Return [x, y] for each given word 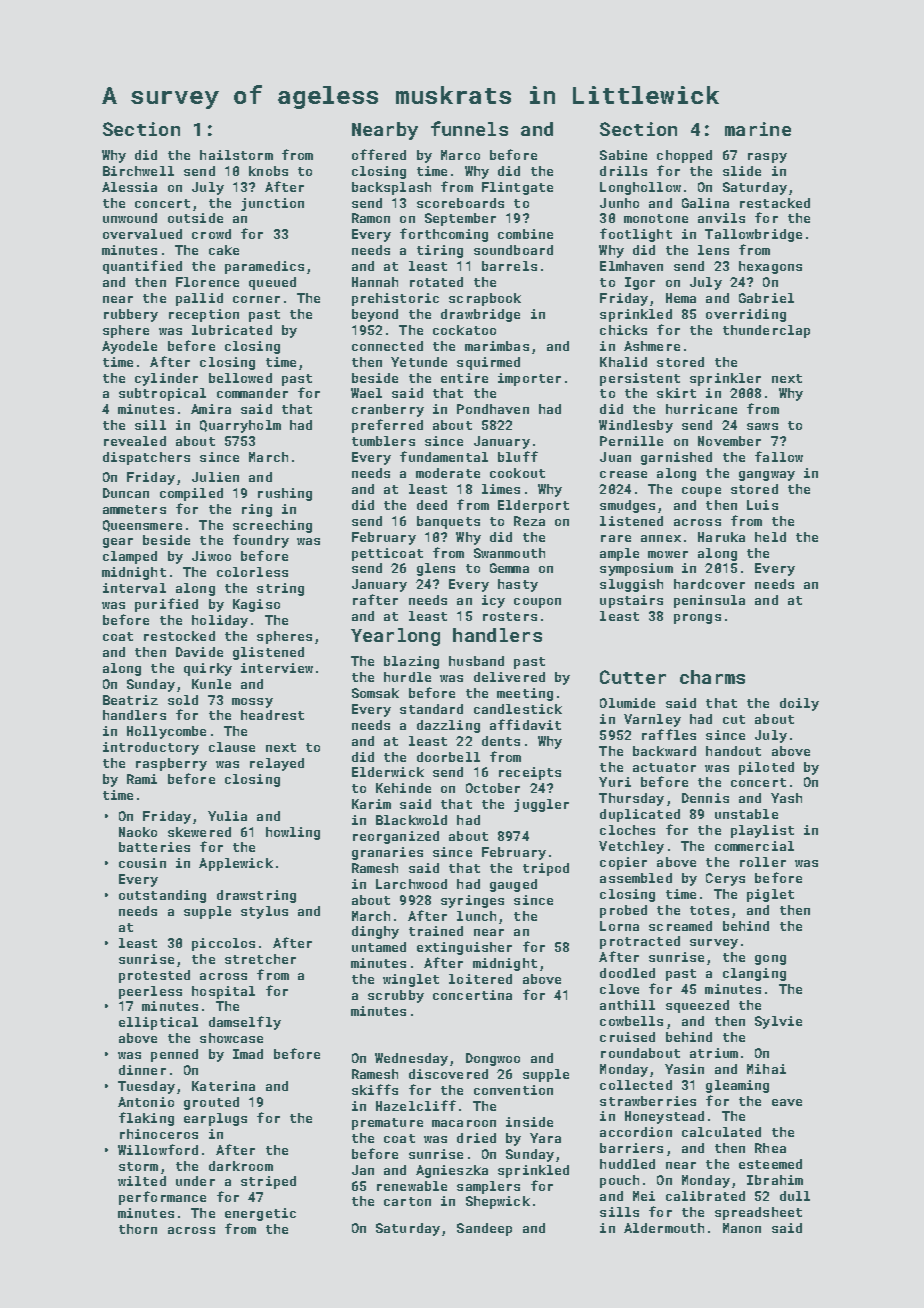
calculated [721, 1132]
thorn [138, 1229]
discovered [448, 1074]
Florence [207, 282]
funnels [469, 128]
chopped [684, 156]
